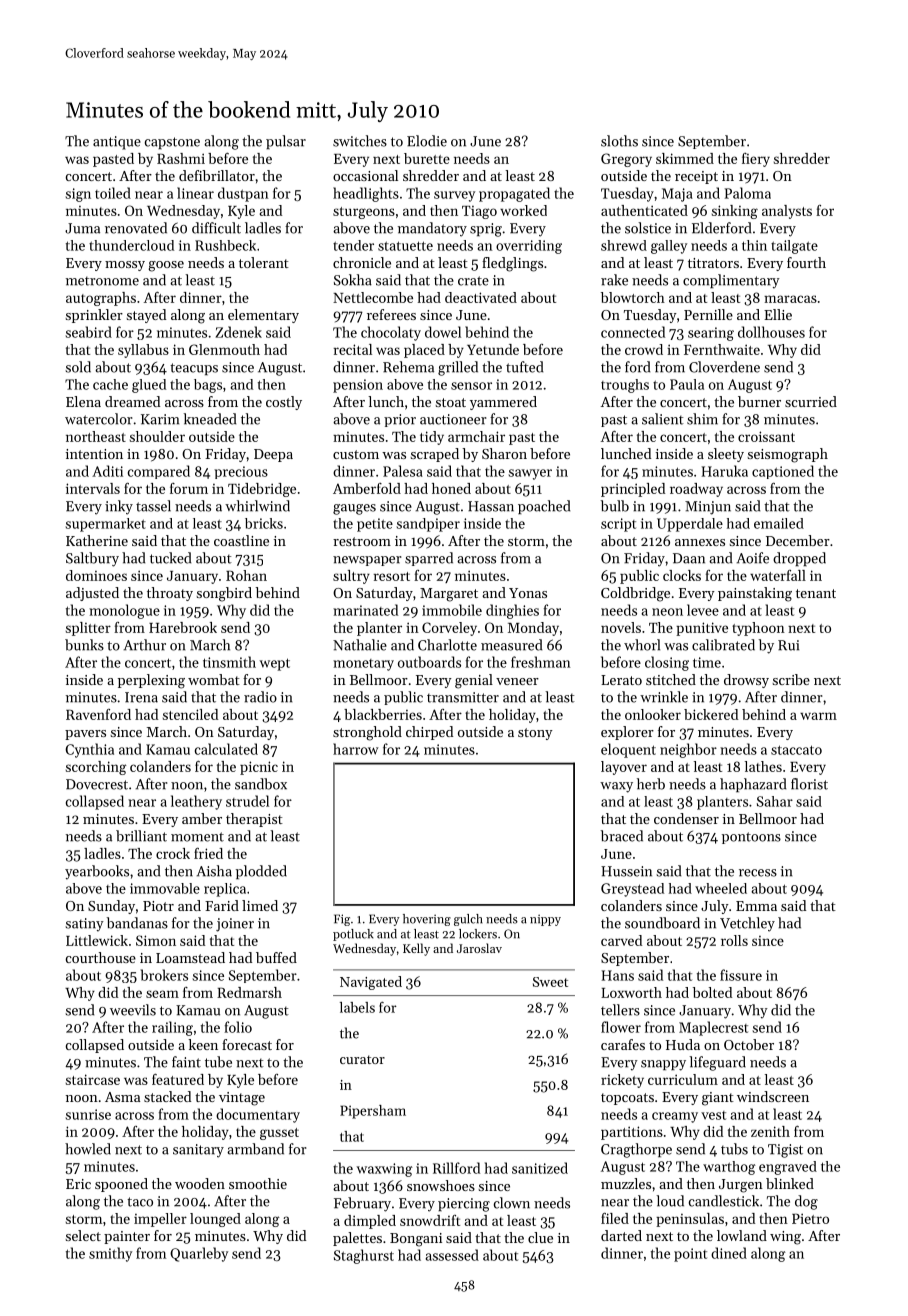 Image resolution: width=908 pixels, height=1316 pixels. What do you see at coordinates (360, 645) in the image?
I see `Nathalie` at bounding box center [360, 645].
